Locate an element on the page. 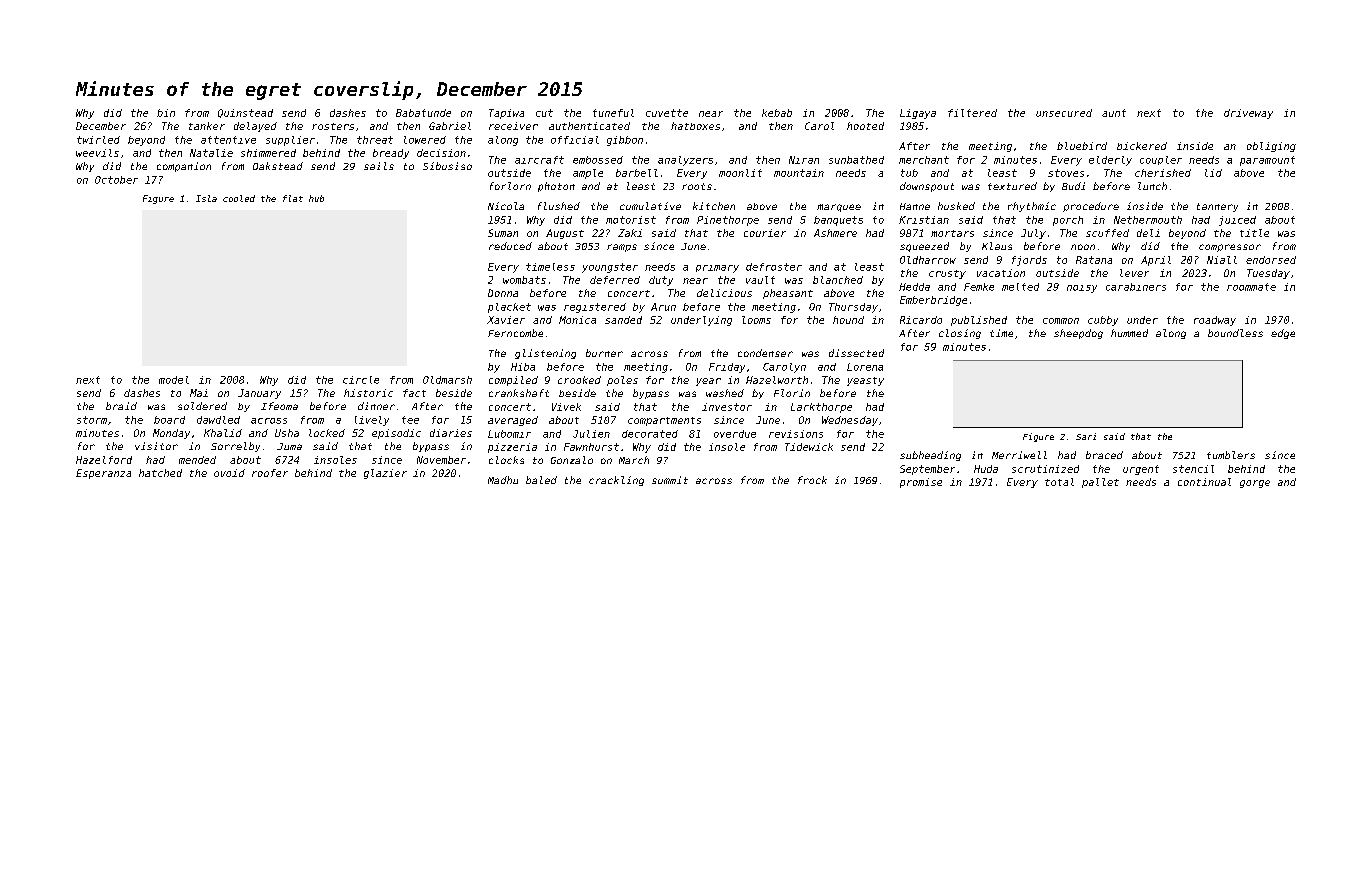 The height and width of the document is (887, 1372). scuffed is located at coordinates (1107, 233).
